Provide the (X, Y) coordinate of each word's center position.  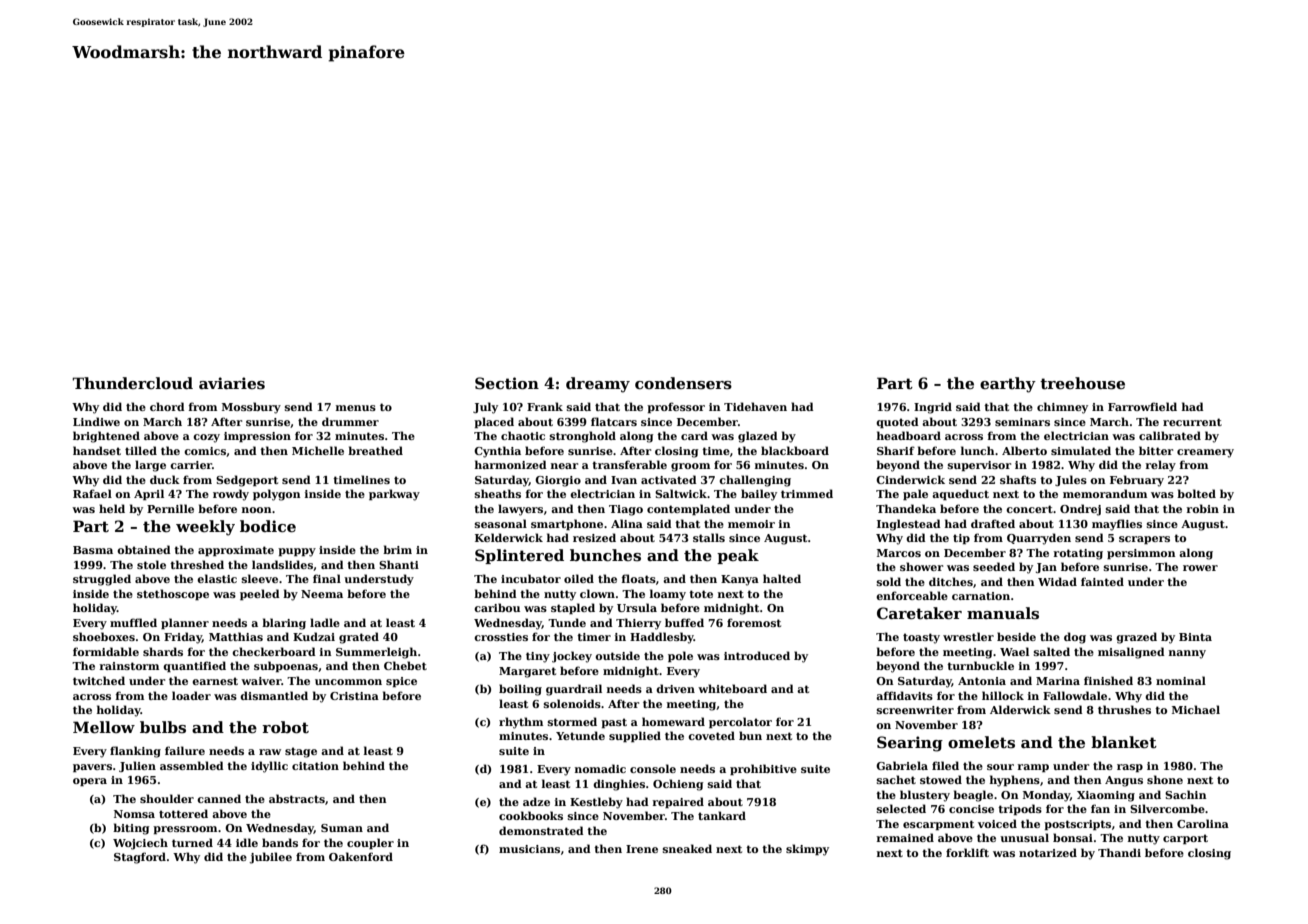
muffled (133, 622)
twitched (99, 680)
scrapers (1144, 540)
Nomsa (134, 814)
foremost (754, 622)
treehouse (1082, 383)
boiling (520, 690)
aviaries (232, 383)
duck (165, 479)
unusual (1024, 837)
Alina (627, 523)
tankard (722, 815)
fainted (1102, 581)
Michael (1196, 709)
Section (507, 383)
